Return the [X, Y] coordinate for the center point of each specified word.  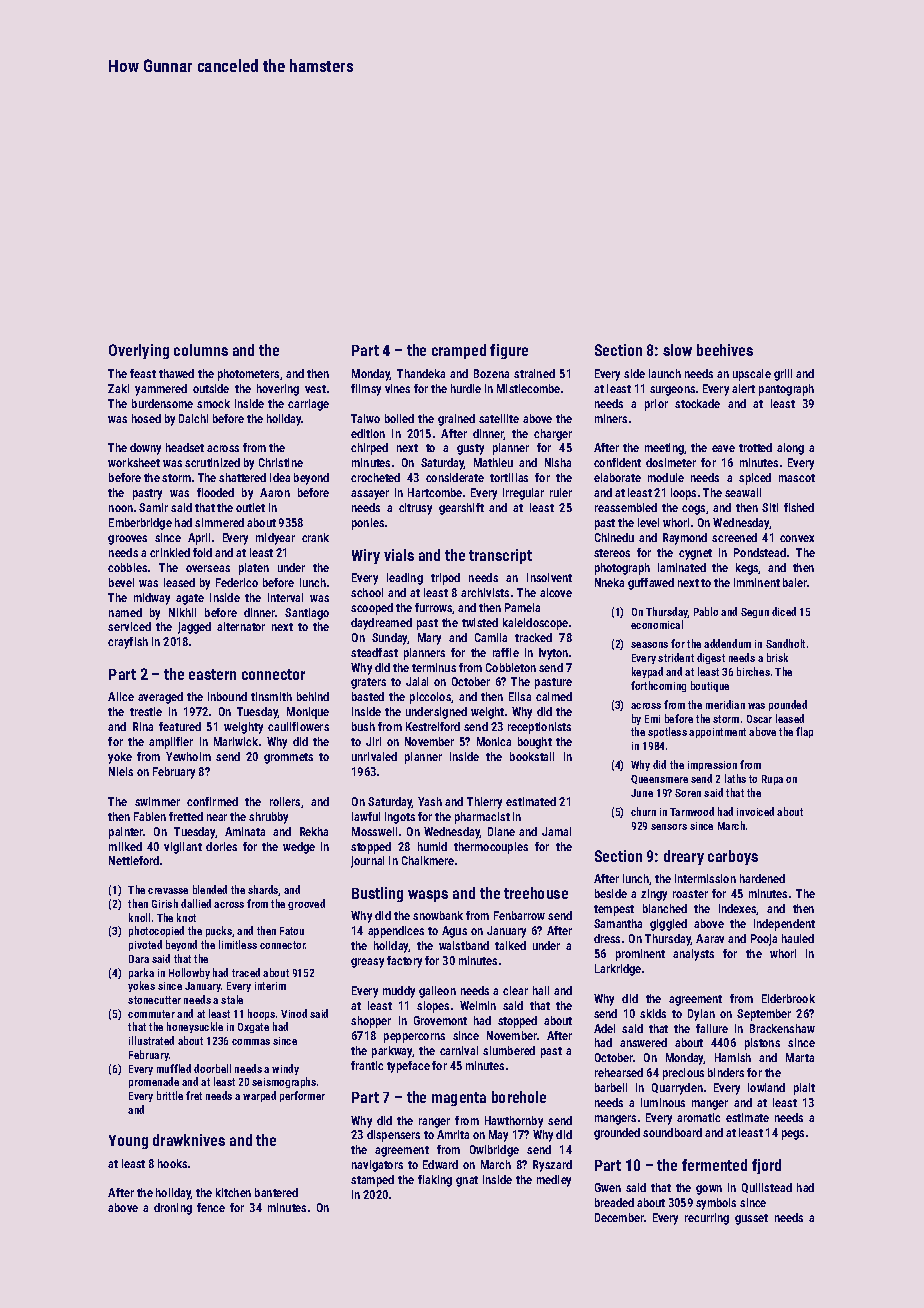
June [642, 793]
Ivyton [553, 654]
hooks [172, 1163]
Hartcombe [435, 492]
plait [804, 1089]
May [498, 1136]
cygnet [695, 554]
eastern [212, 674]
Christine [281, 462]
